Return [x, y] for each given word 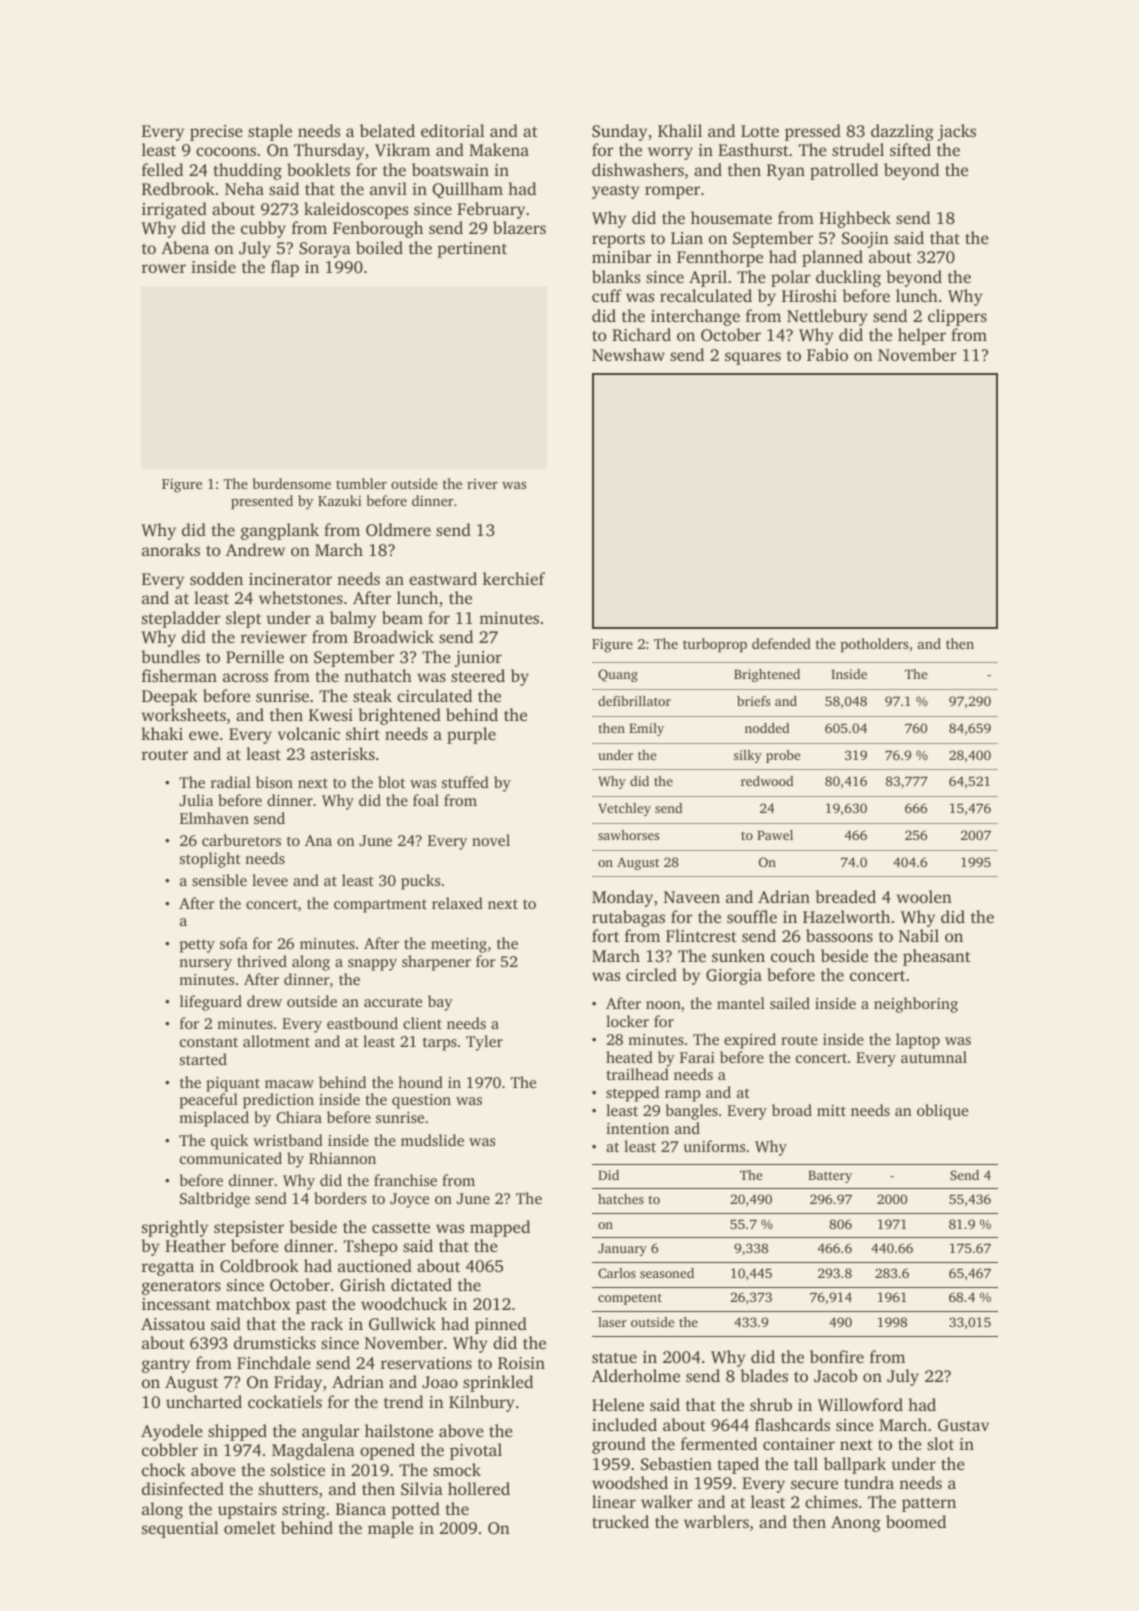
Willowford [860, 1404]
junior [478, 659]
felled [162, 169]
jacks [957, 132]
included [624, 1424]
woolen [924, 896]
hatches [621, 1199]
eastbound [362, 1023]
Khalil [680, 130]
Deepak [170, 697]
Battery [830, 1177]
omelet [250, 1527]
